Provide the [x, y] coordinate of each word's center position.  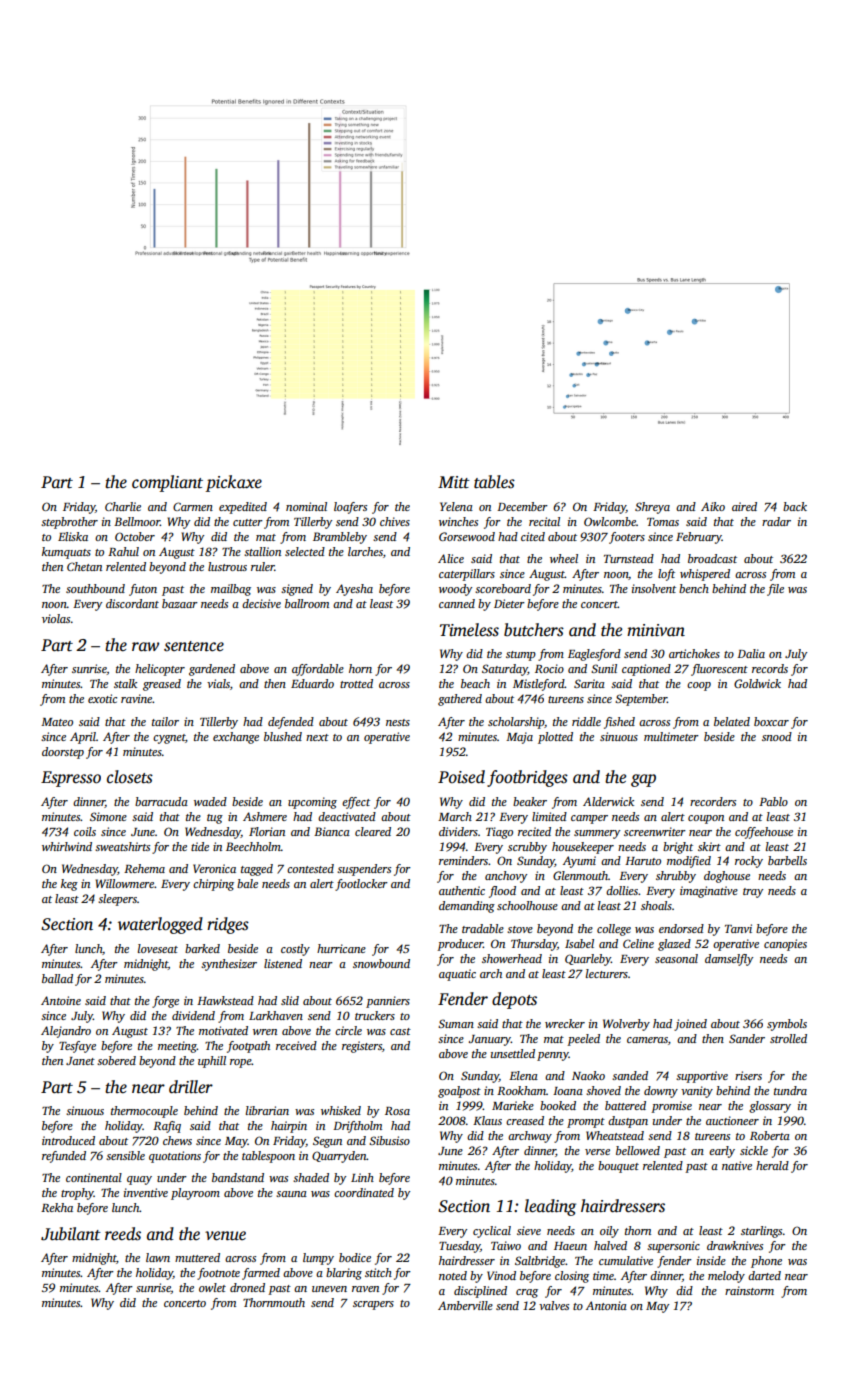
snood [777, 736]
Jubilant [71, 1234]
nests [398, 722]
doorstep [63, 753]
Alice [451, 558]
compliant [167, 483]
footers [627, 538]
